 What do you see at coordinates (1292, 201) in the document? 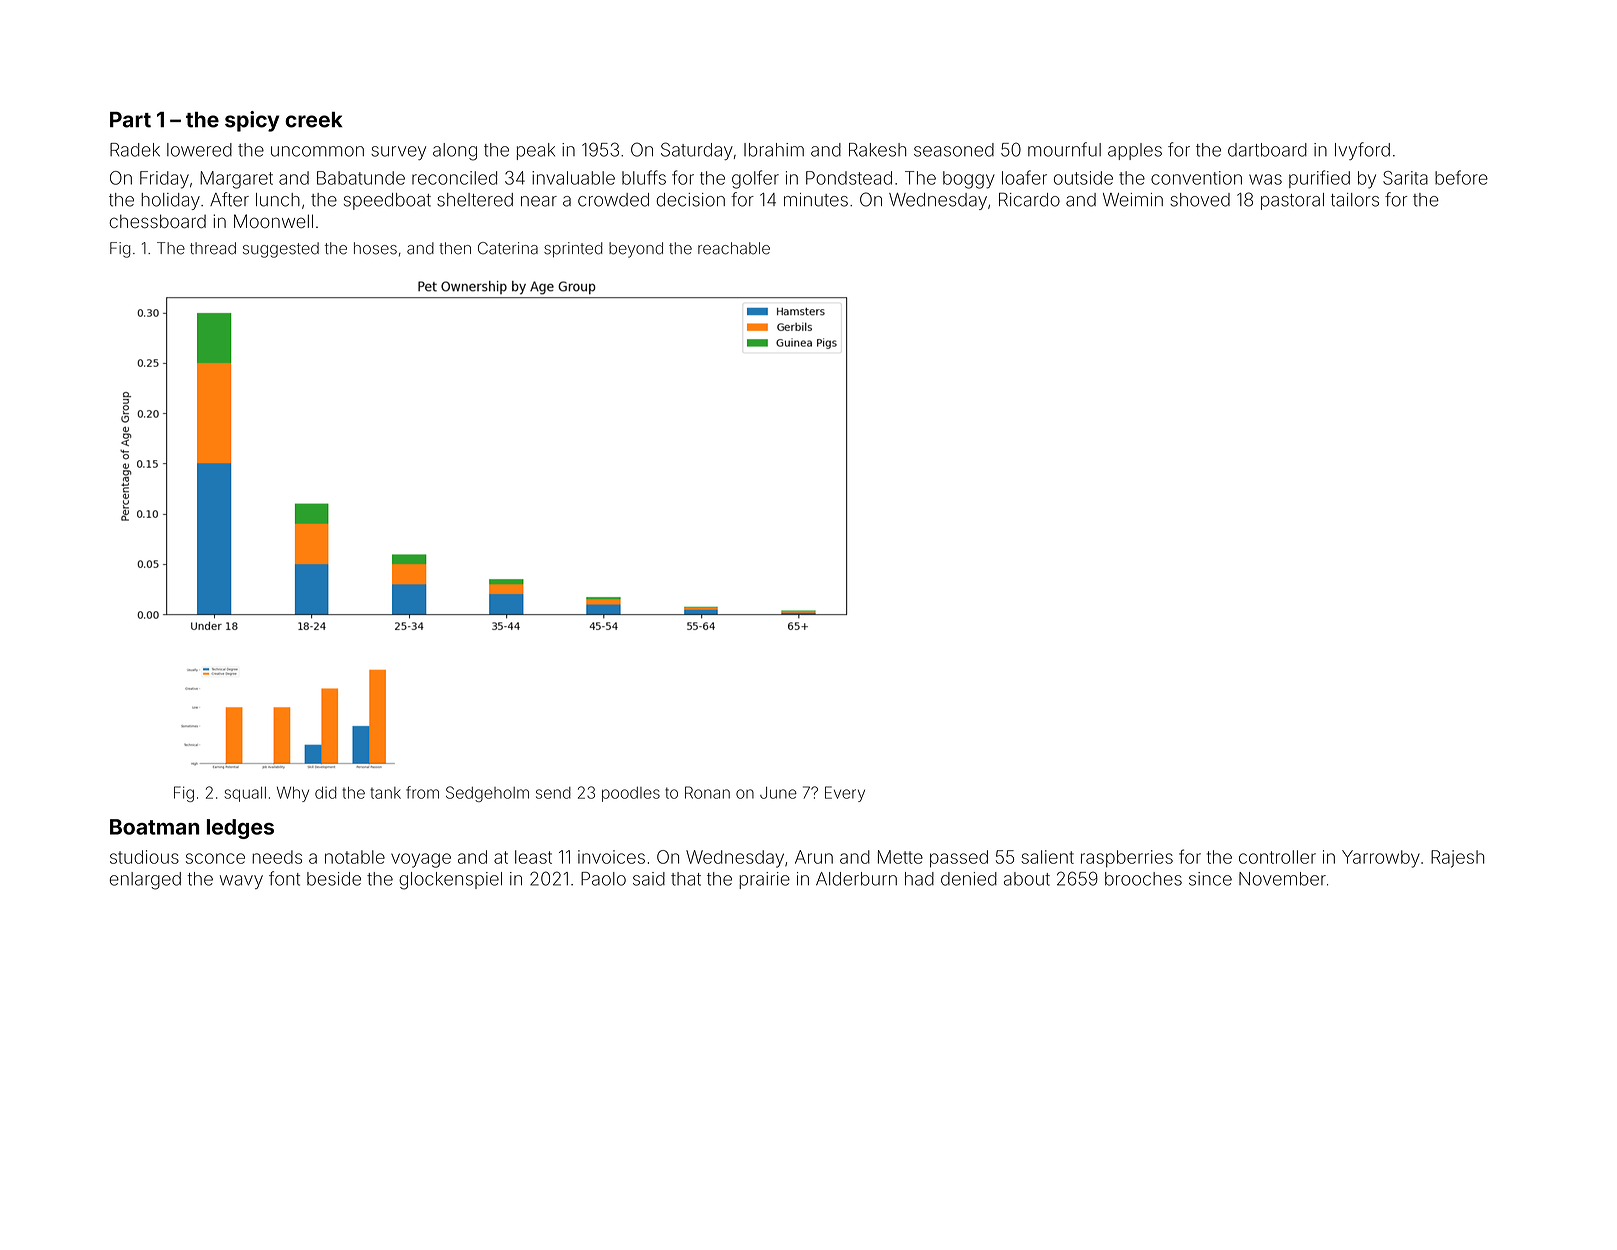
I see `pastoral` at bounding box center [1292, 201].
